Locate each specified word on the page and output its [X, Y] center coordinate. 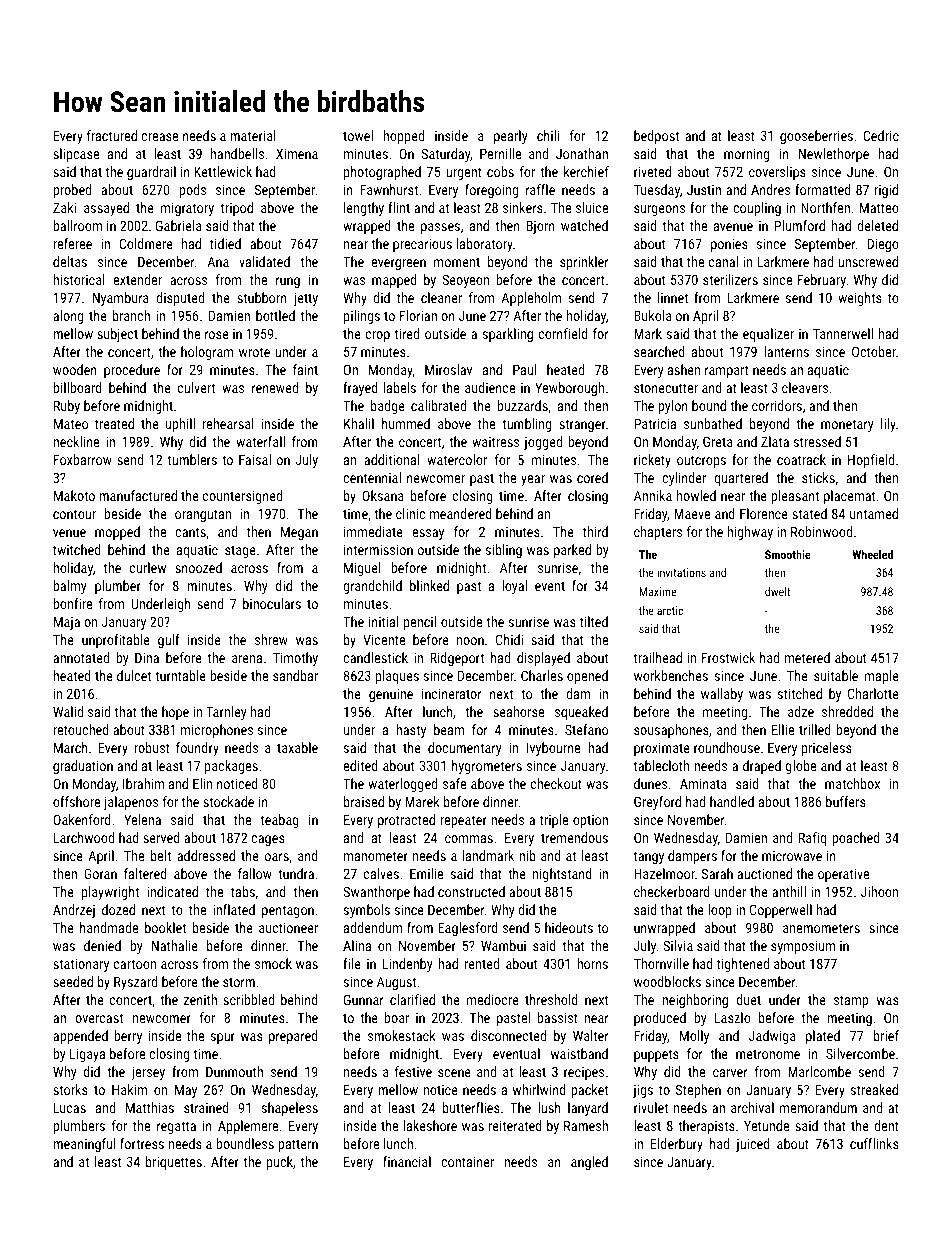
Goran [100, 873]
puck [280, 1163]
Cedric [881, 135]
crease [159, 137]
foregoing [491, 191]
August [396, 983]
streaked [874, 1089]
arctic [670, 610]
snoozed [198, 567]
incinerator [451, 693]
